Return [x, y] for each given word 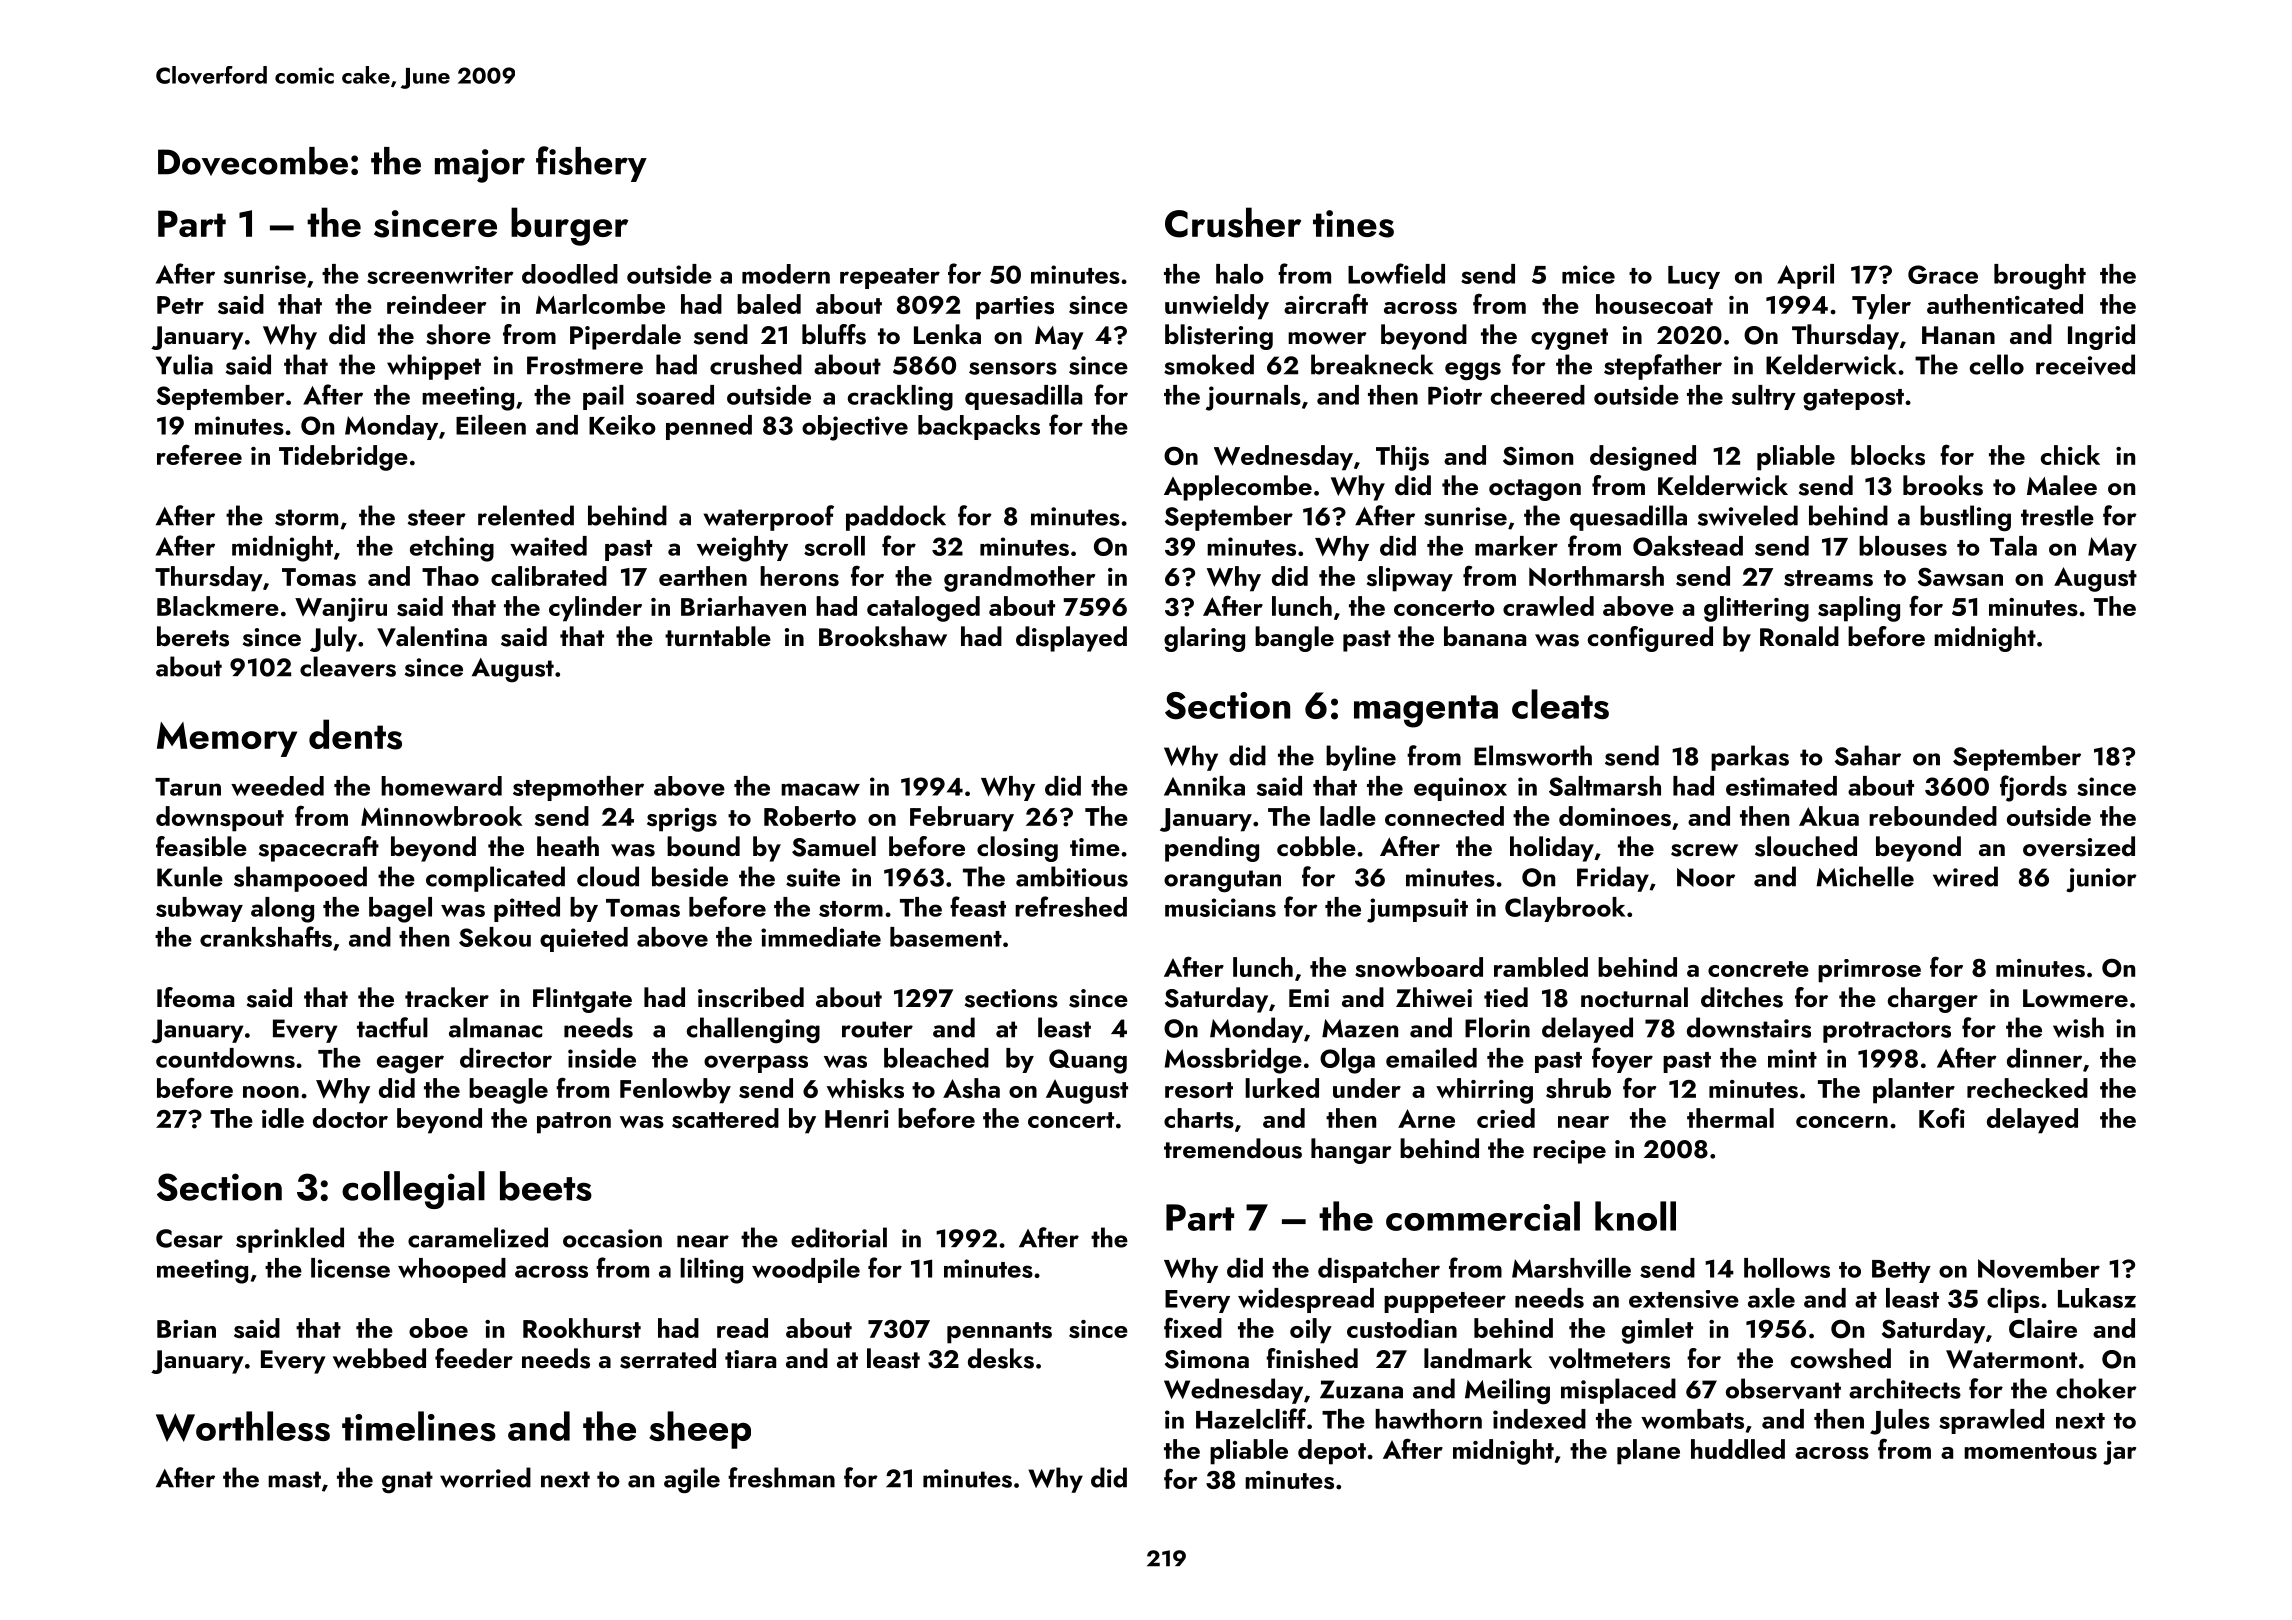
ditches [1742, 997]
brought [2040, 277]
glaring [1204, 639]
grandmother [1019, 579]
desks [1001, 1358]
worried [485, 1477]
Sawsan [1960, 577]
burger [569, 226]
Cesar [189, 1238]
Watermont [2011, 1359]
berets [193, 636]
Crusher [1233, 222]
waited [548, 546]
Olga [1347, 1061]
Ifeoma [195, 997]
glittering [1756, 609]
